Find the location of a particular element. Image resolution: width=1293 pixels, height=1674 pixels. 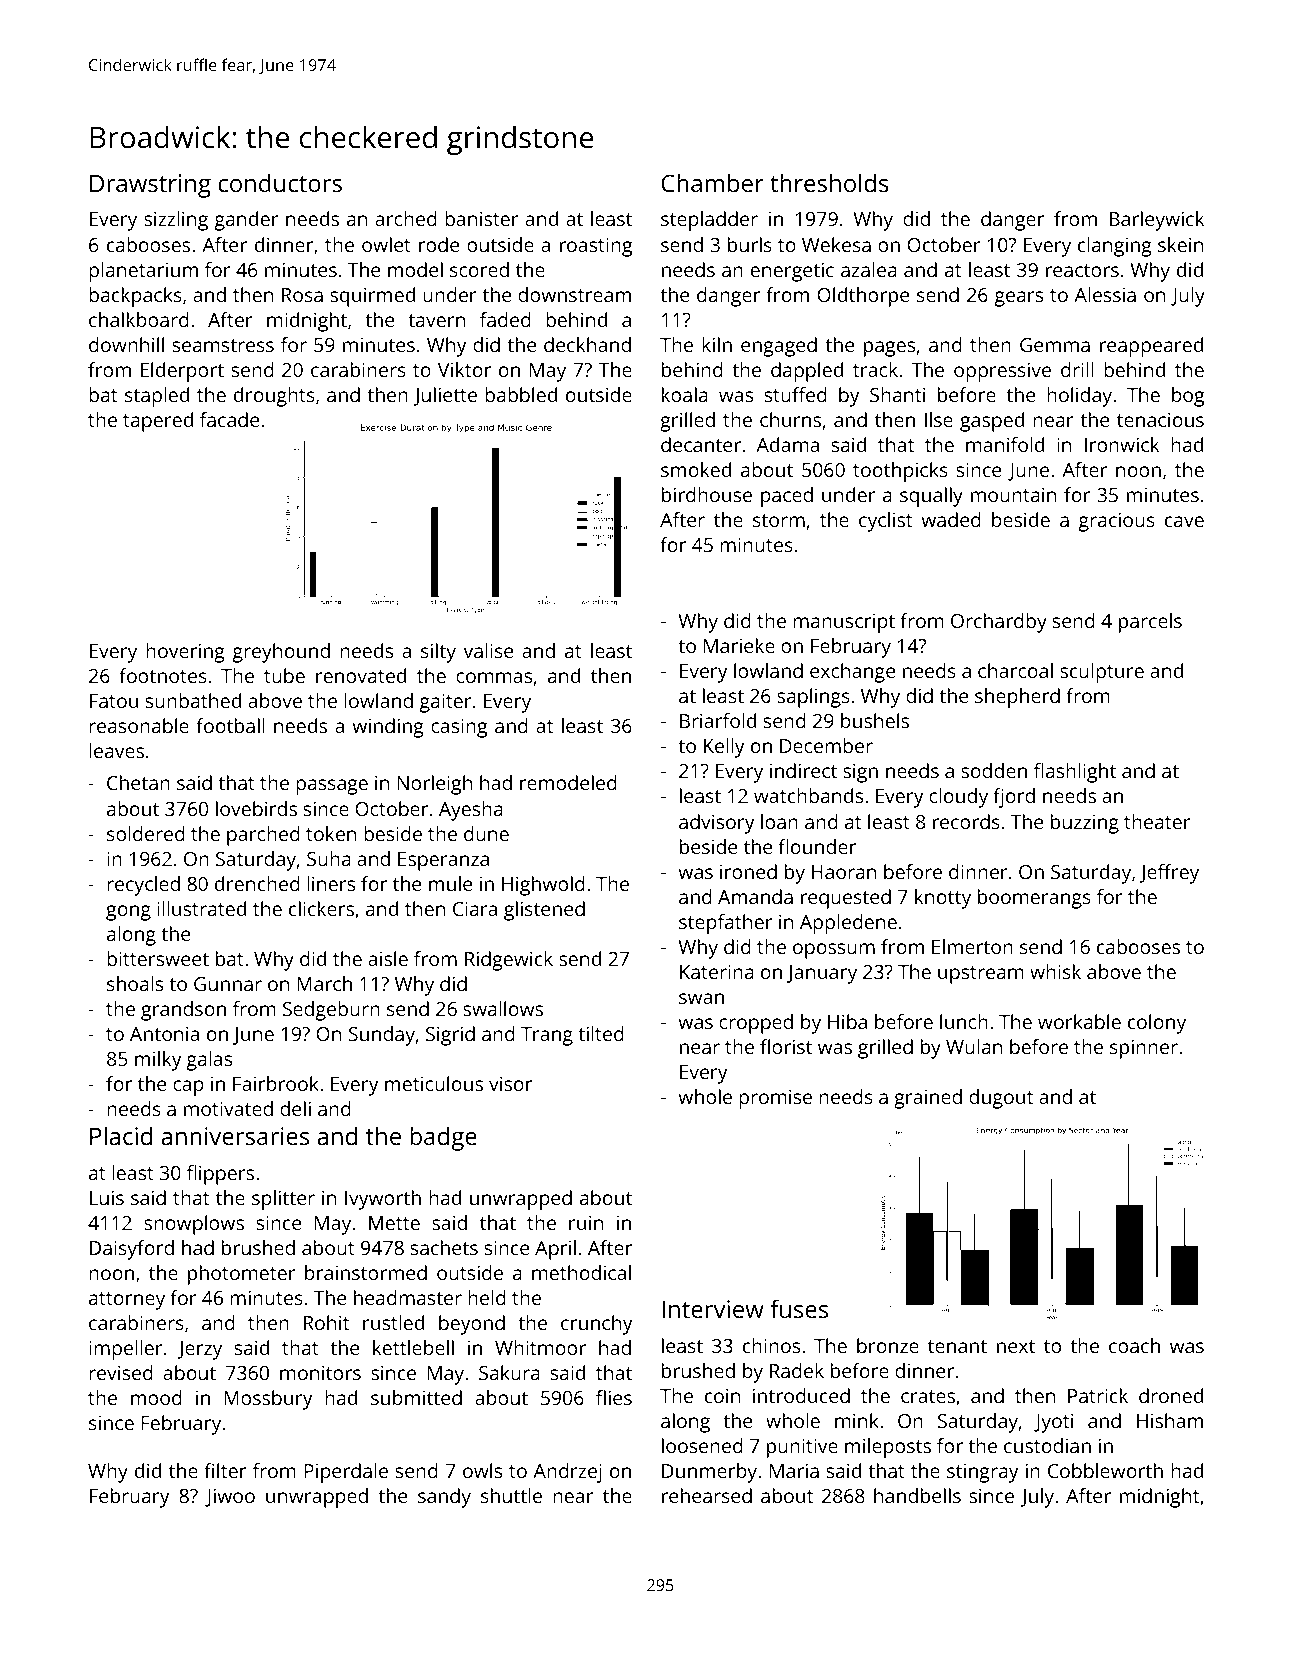

facade is located at coordinates (229, 419).
